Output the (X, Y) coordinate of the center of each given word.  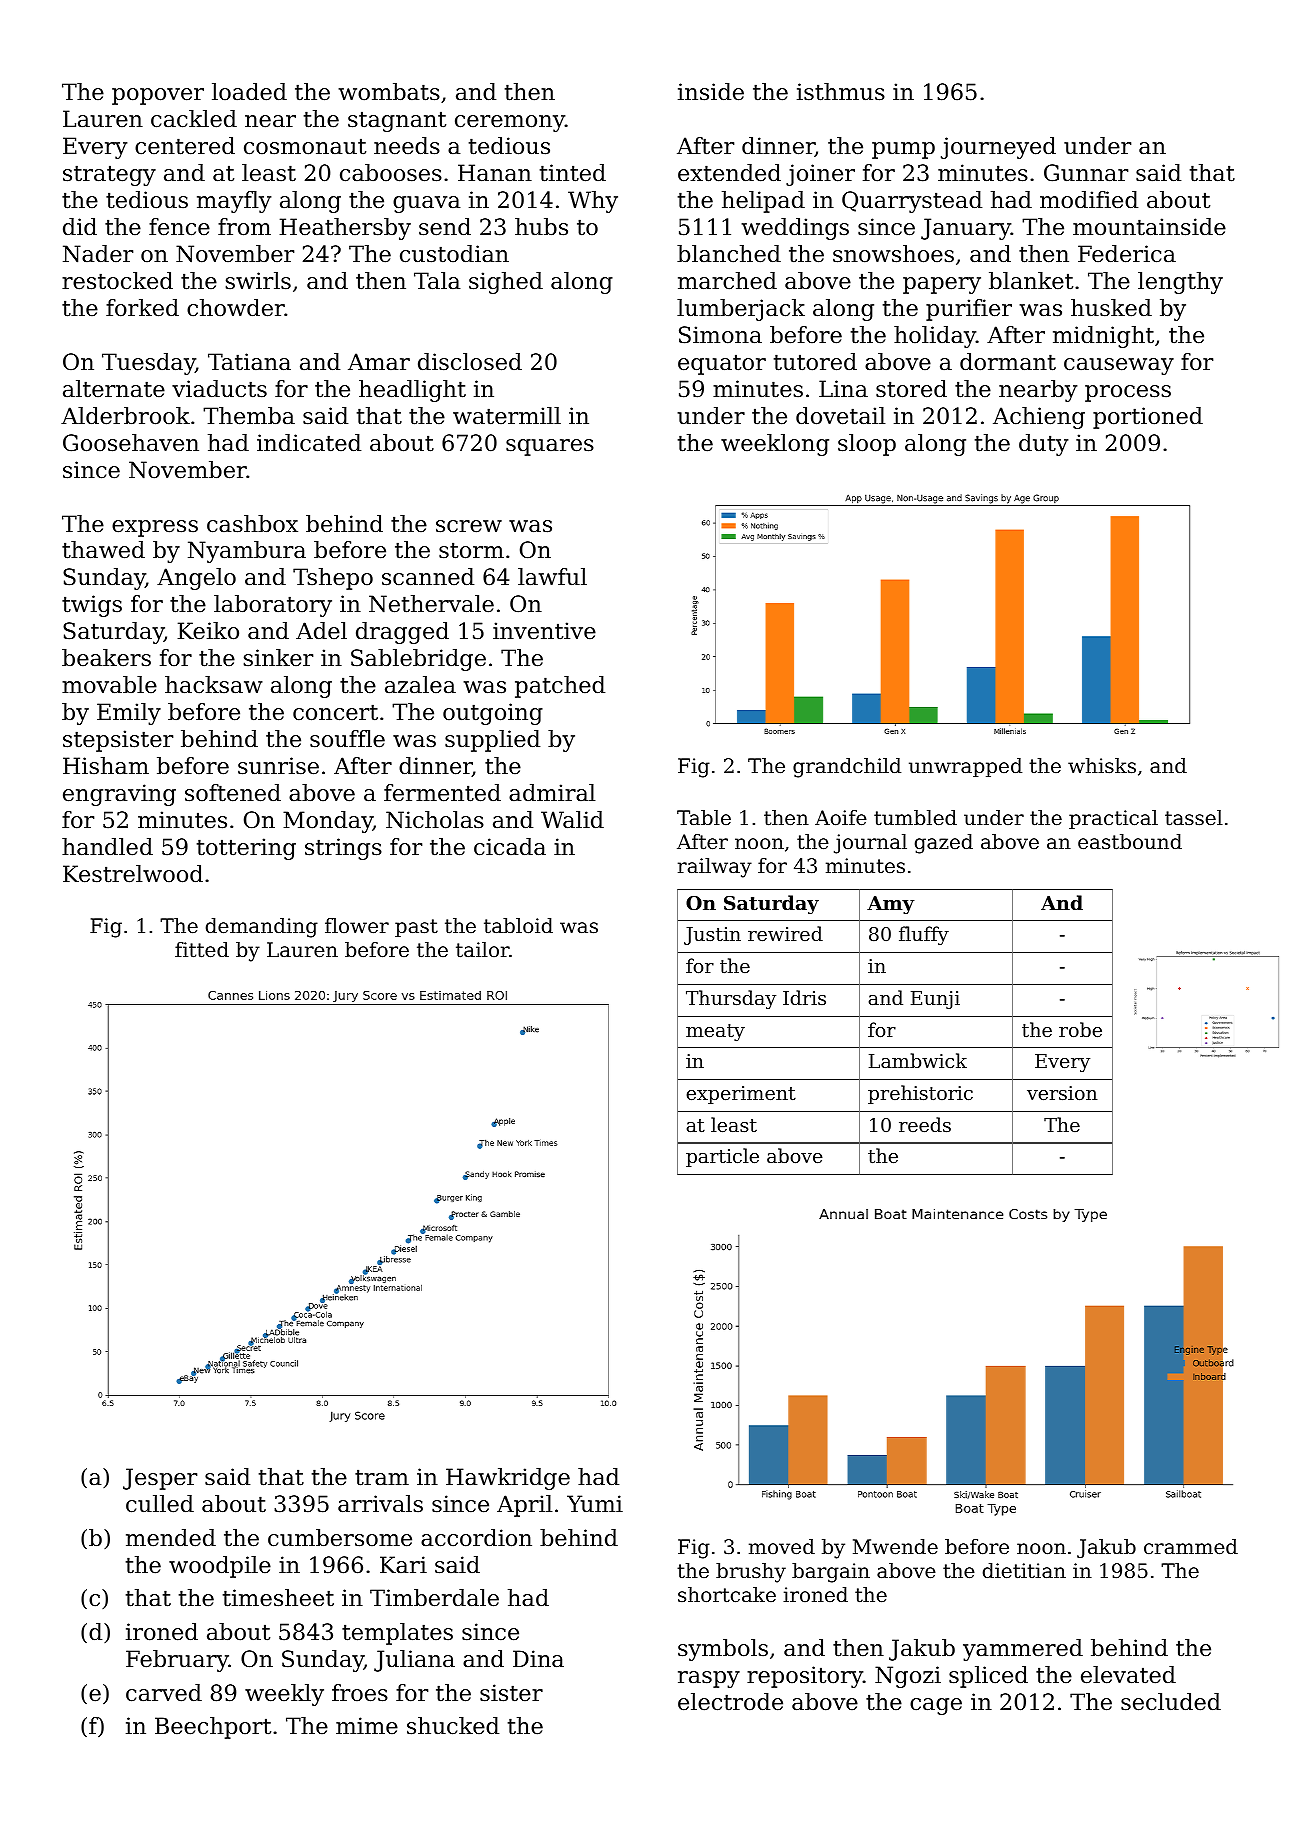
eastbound (1130, 842)
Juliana (414, 1661)
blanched (729, 254)
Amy (891, 905)
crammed (1191, 1547)
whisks (1102, 766)
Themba (249, 416)
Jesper (160, 1479)
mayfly (234, 202)
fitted (202, 950)
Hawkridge (508, 1479)
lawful (552, 577)
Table (704, 818)
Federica (1127, 254)
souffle (347, 739)
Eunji (935, 1000)
